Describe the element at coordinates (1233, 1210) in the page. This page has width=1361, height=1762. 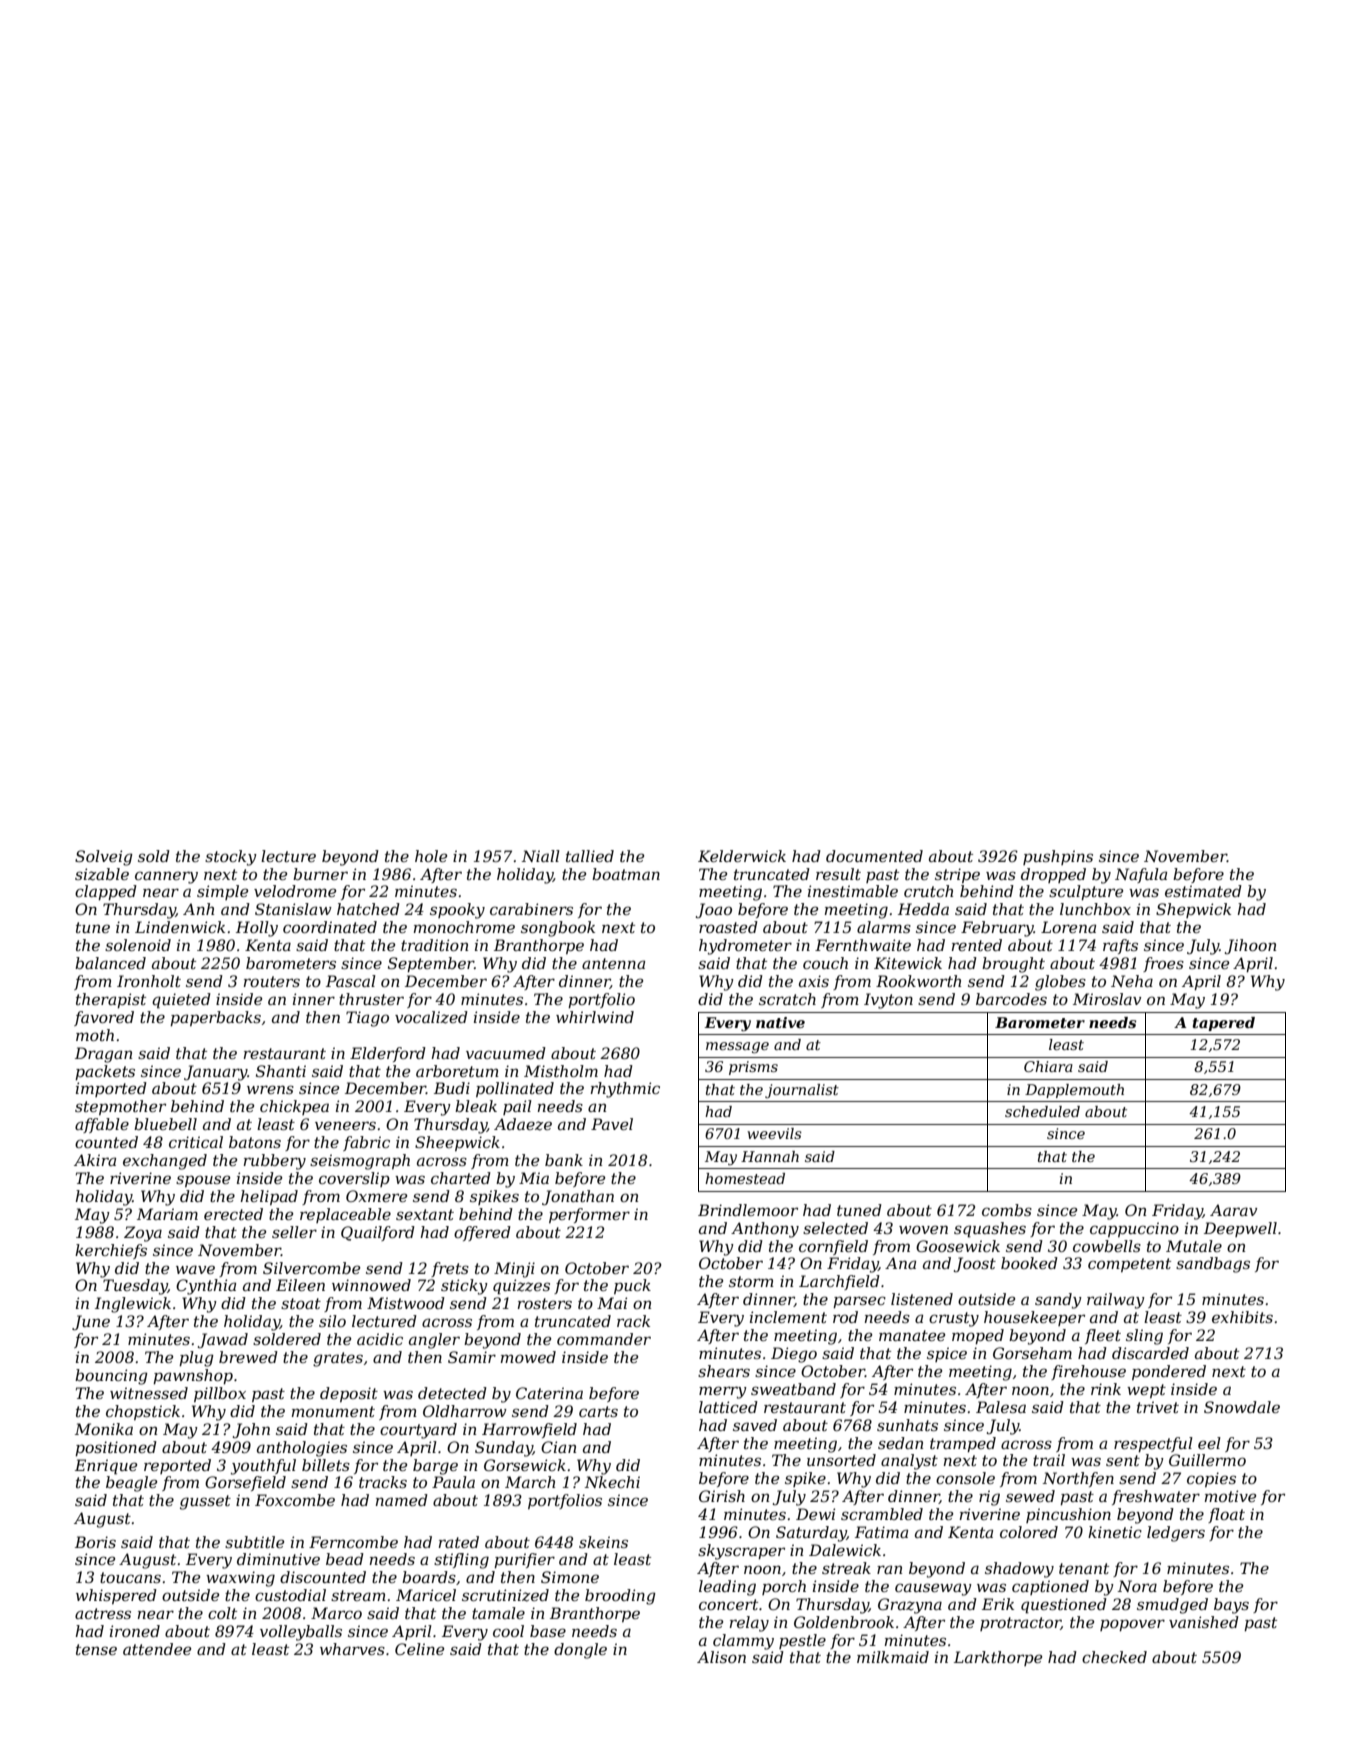
I see `Aarav` at that location.
